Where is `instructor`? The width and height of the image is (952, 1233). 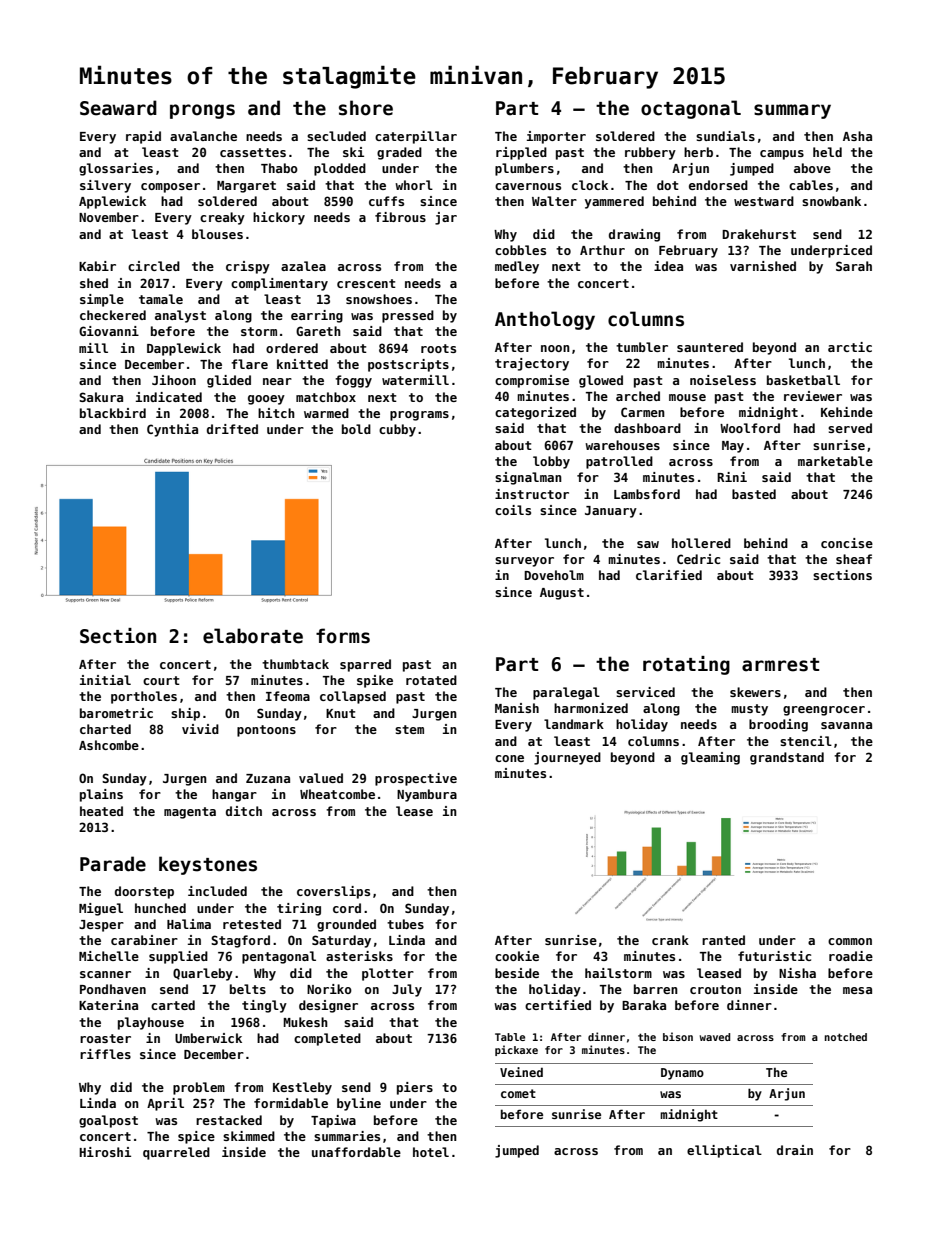
instructor is located at coordinates (532, 494).
